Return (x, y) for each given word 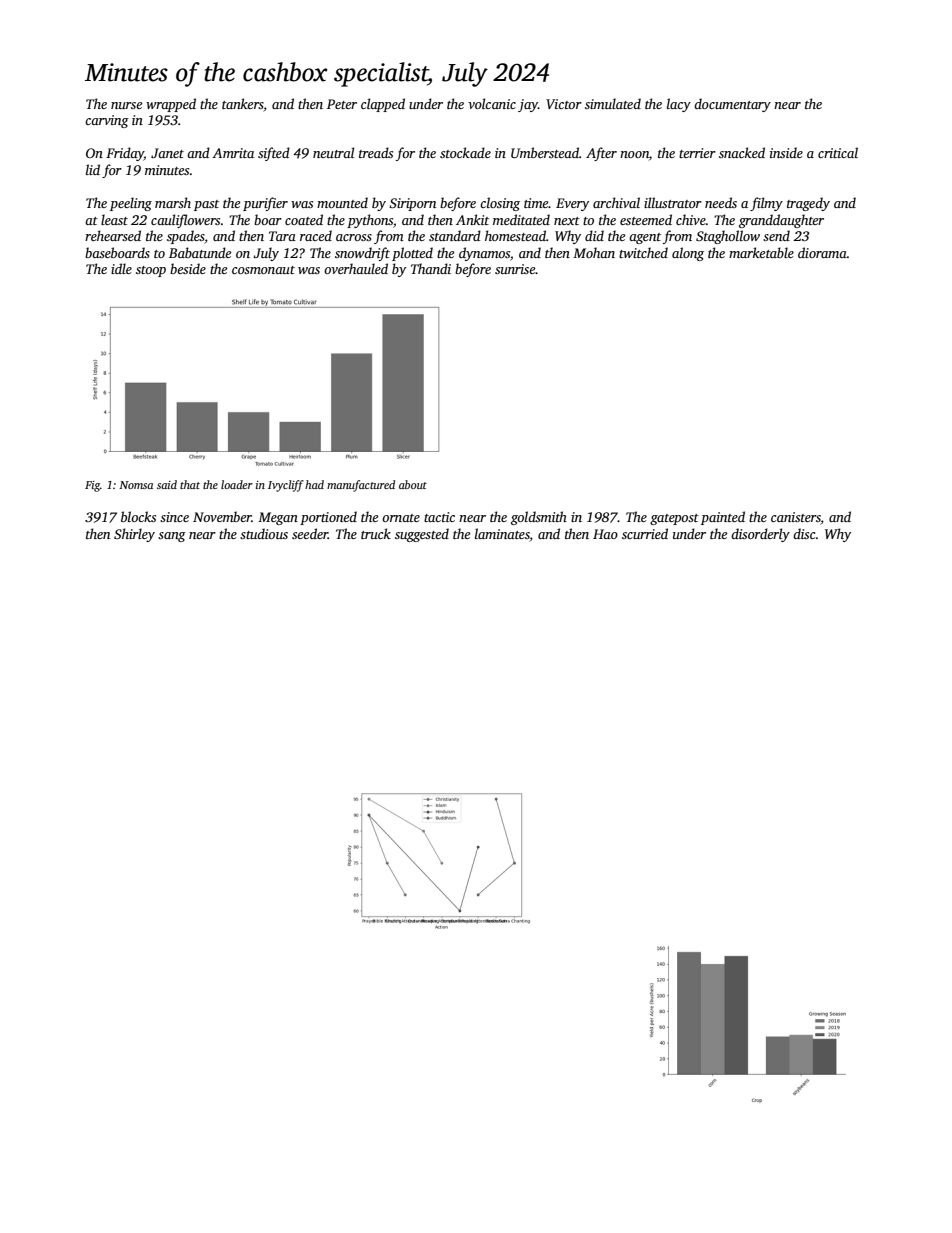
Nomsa (136, 485)
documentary (732, 105)
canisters (796, 518)
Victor (564, 104)
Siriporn (412, 204)
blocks (138, 516)
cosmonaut (263, 270)
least (114, 219)
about (413, 484)
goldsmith (539, 518)
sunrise (515, 269)
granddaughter (781, 221)
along (688, 254)
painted (723, 518)
